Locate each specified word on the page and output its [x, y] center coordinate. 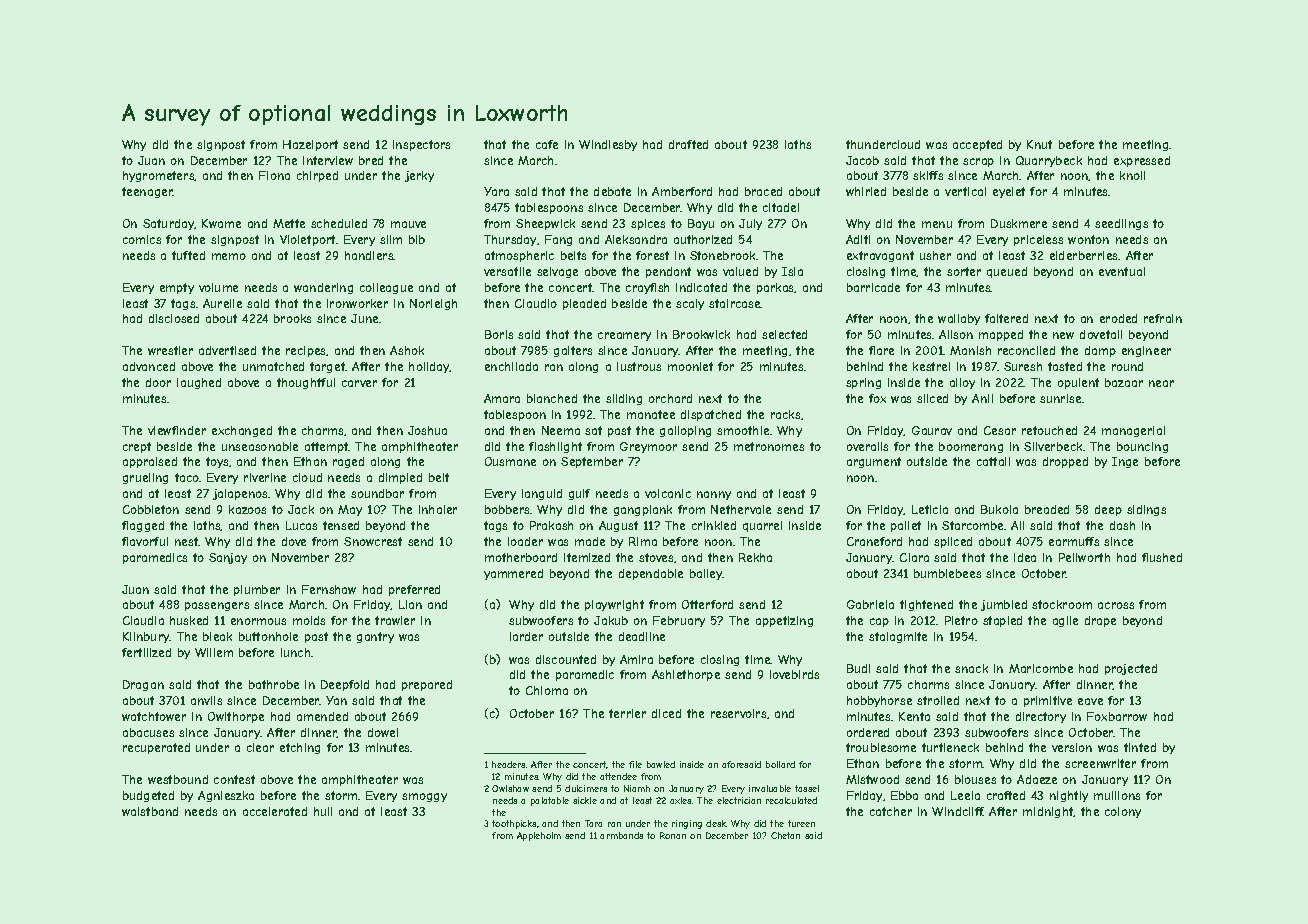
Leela [965, 795]
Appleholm [539, 836]
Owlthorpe [236, 717]
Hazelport [310, 145]
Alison [956, 334]
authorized [703, 239]
